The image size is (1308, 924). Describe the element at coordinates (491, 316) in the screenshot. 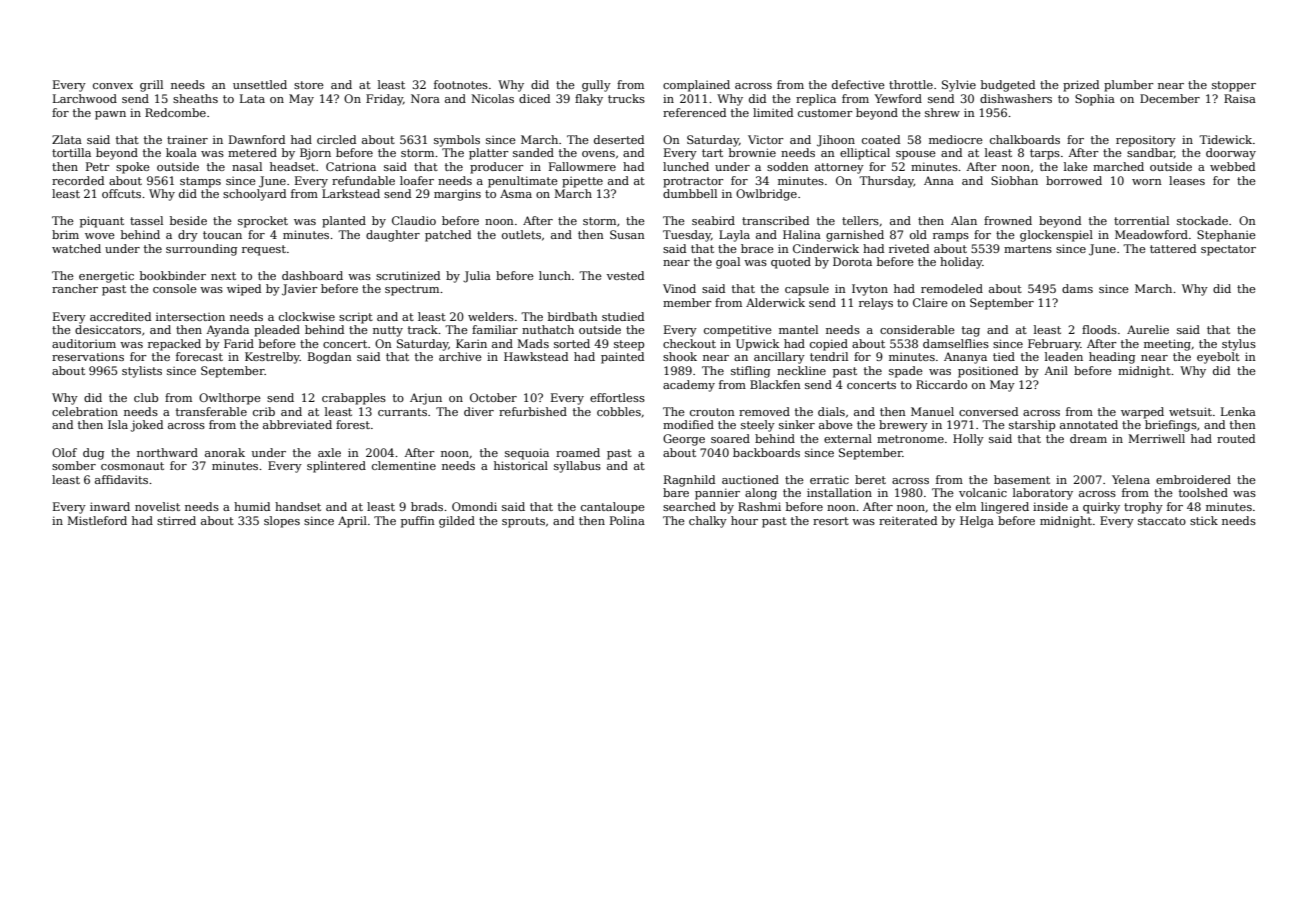

I see `welders` at that location.
